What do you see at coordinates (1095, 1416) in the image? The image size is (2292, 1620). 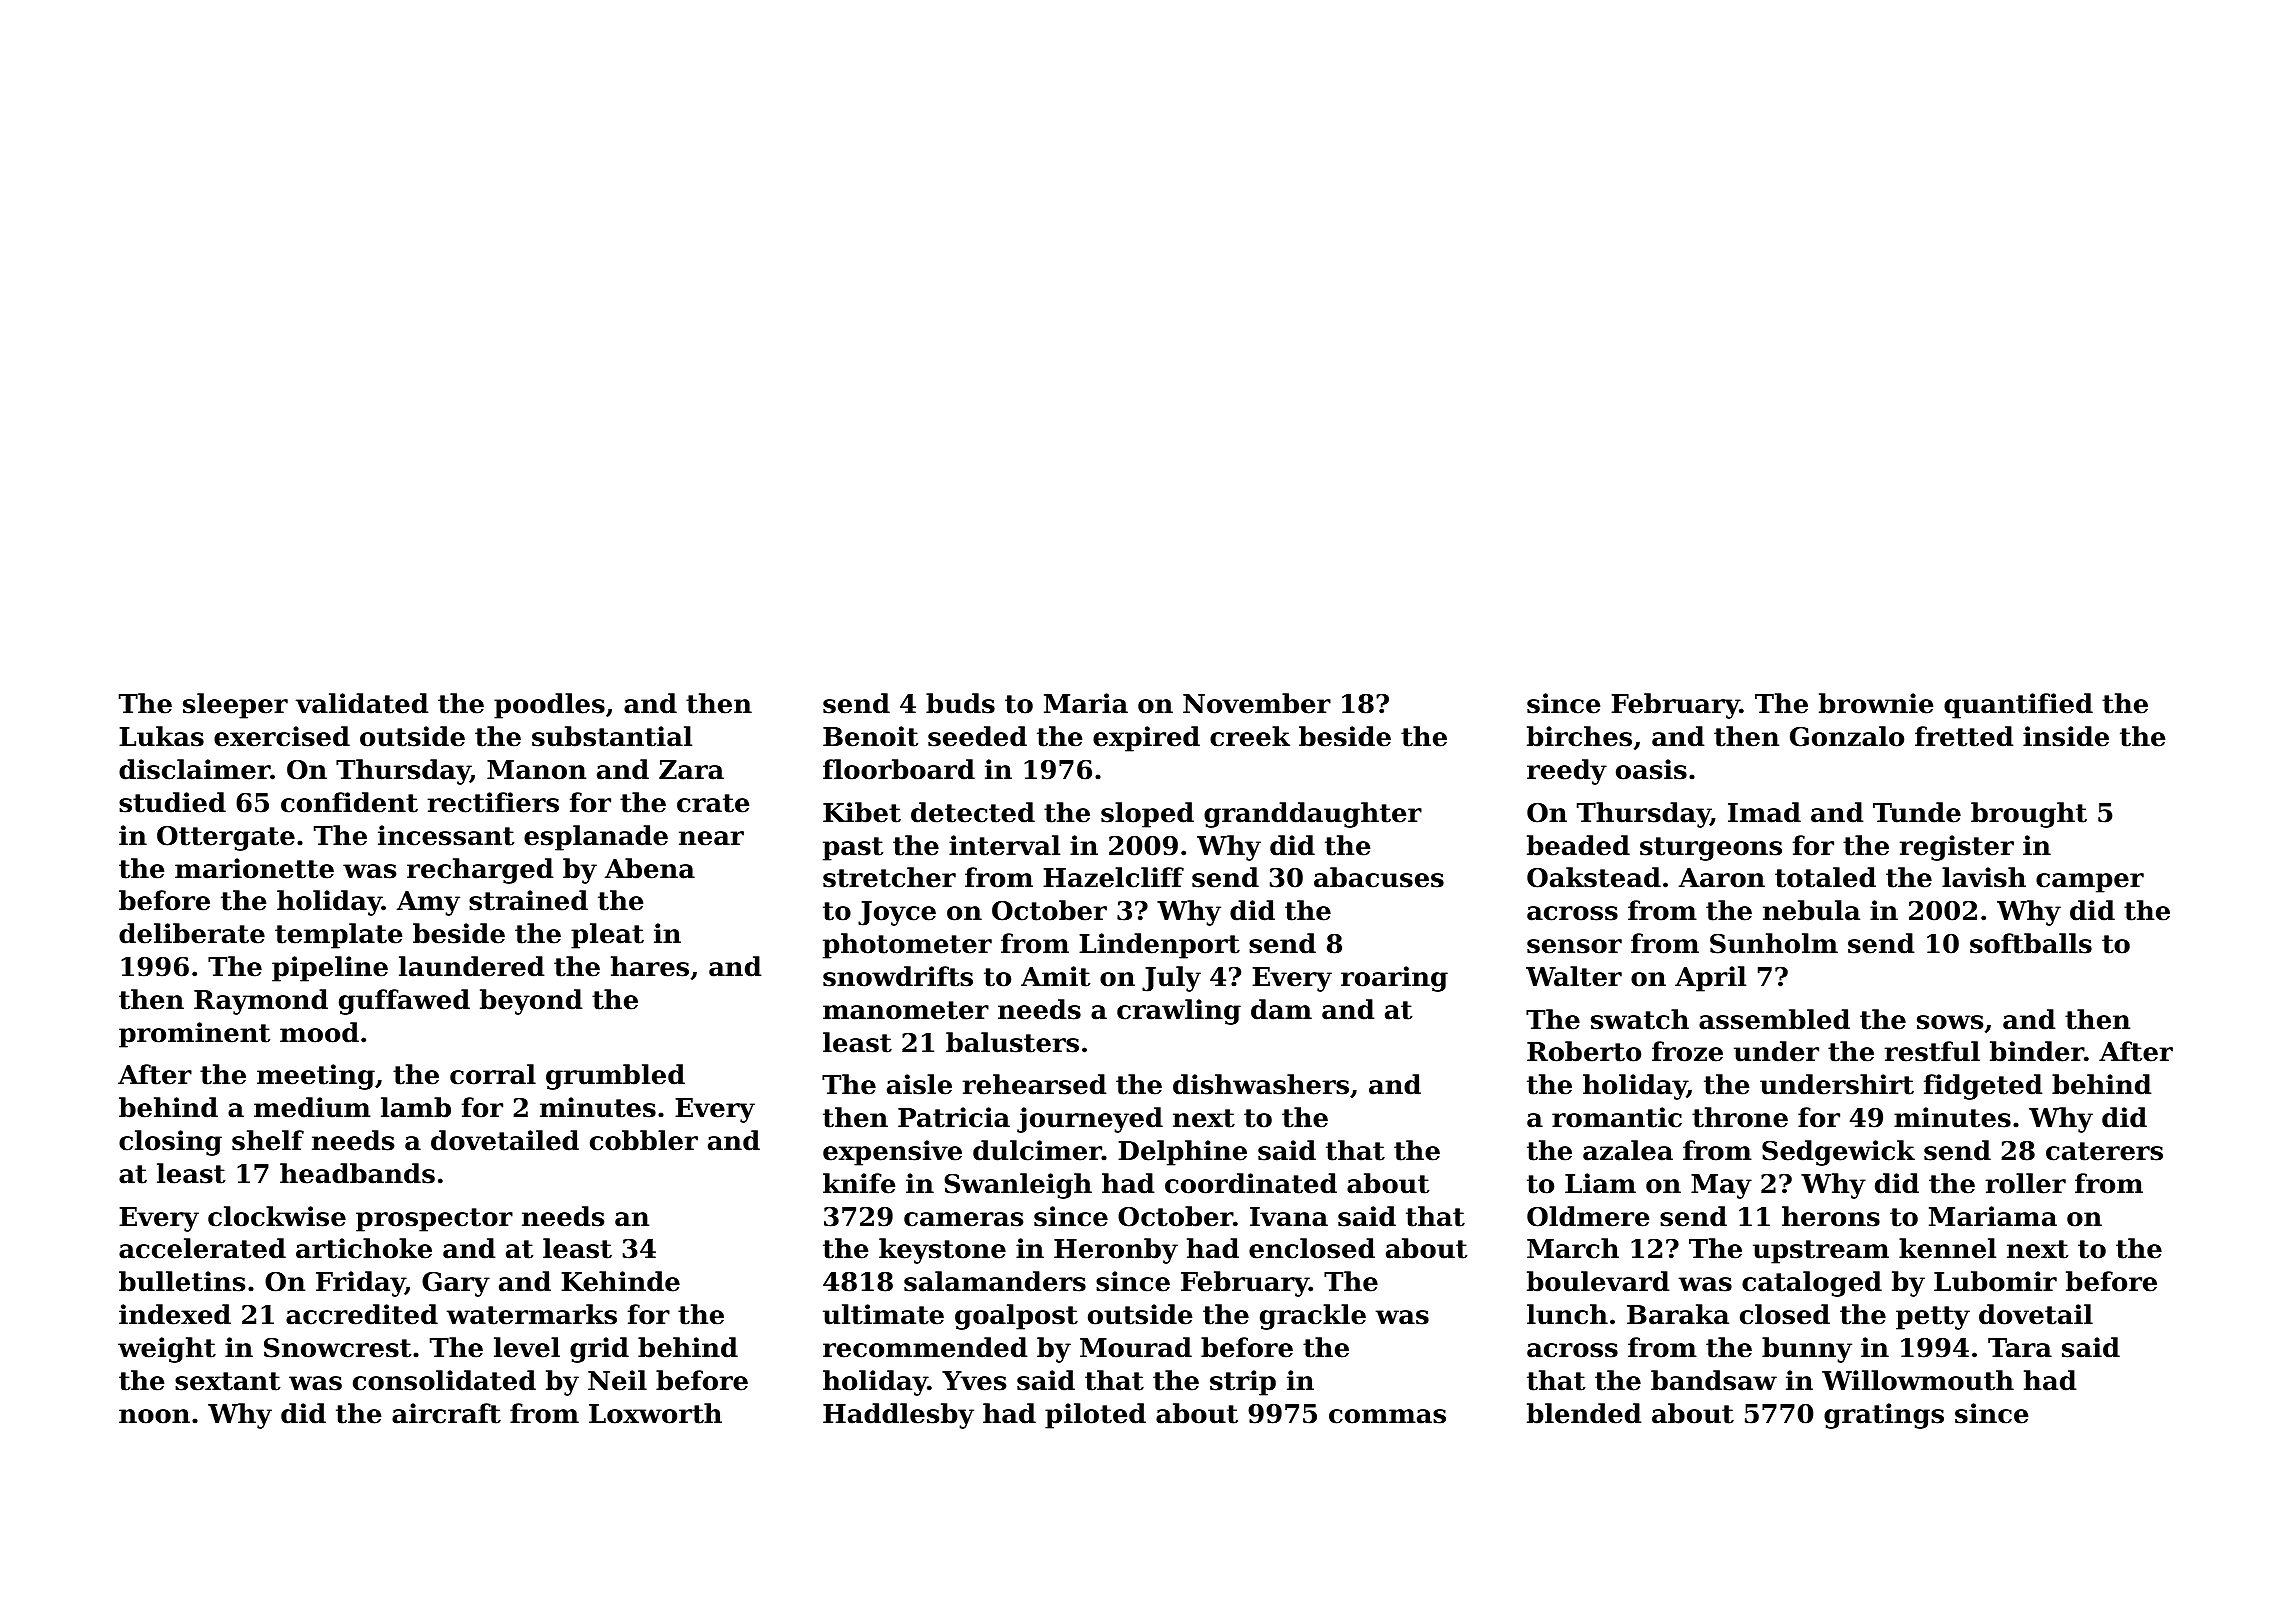 I see `piloted` at bounding box center [1095, 1416].
